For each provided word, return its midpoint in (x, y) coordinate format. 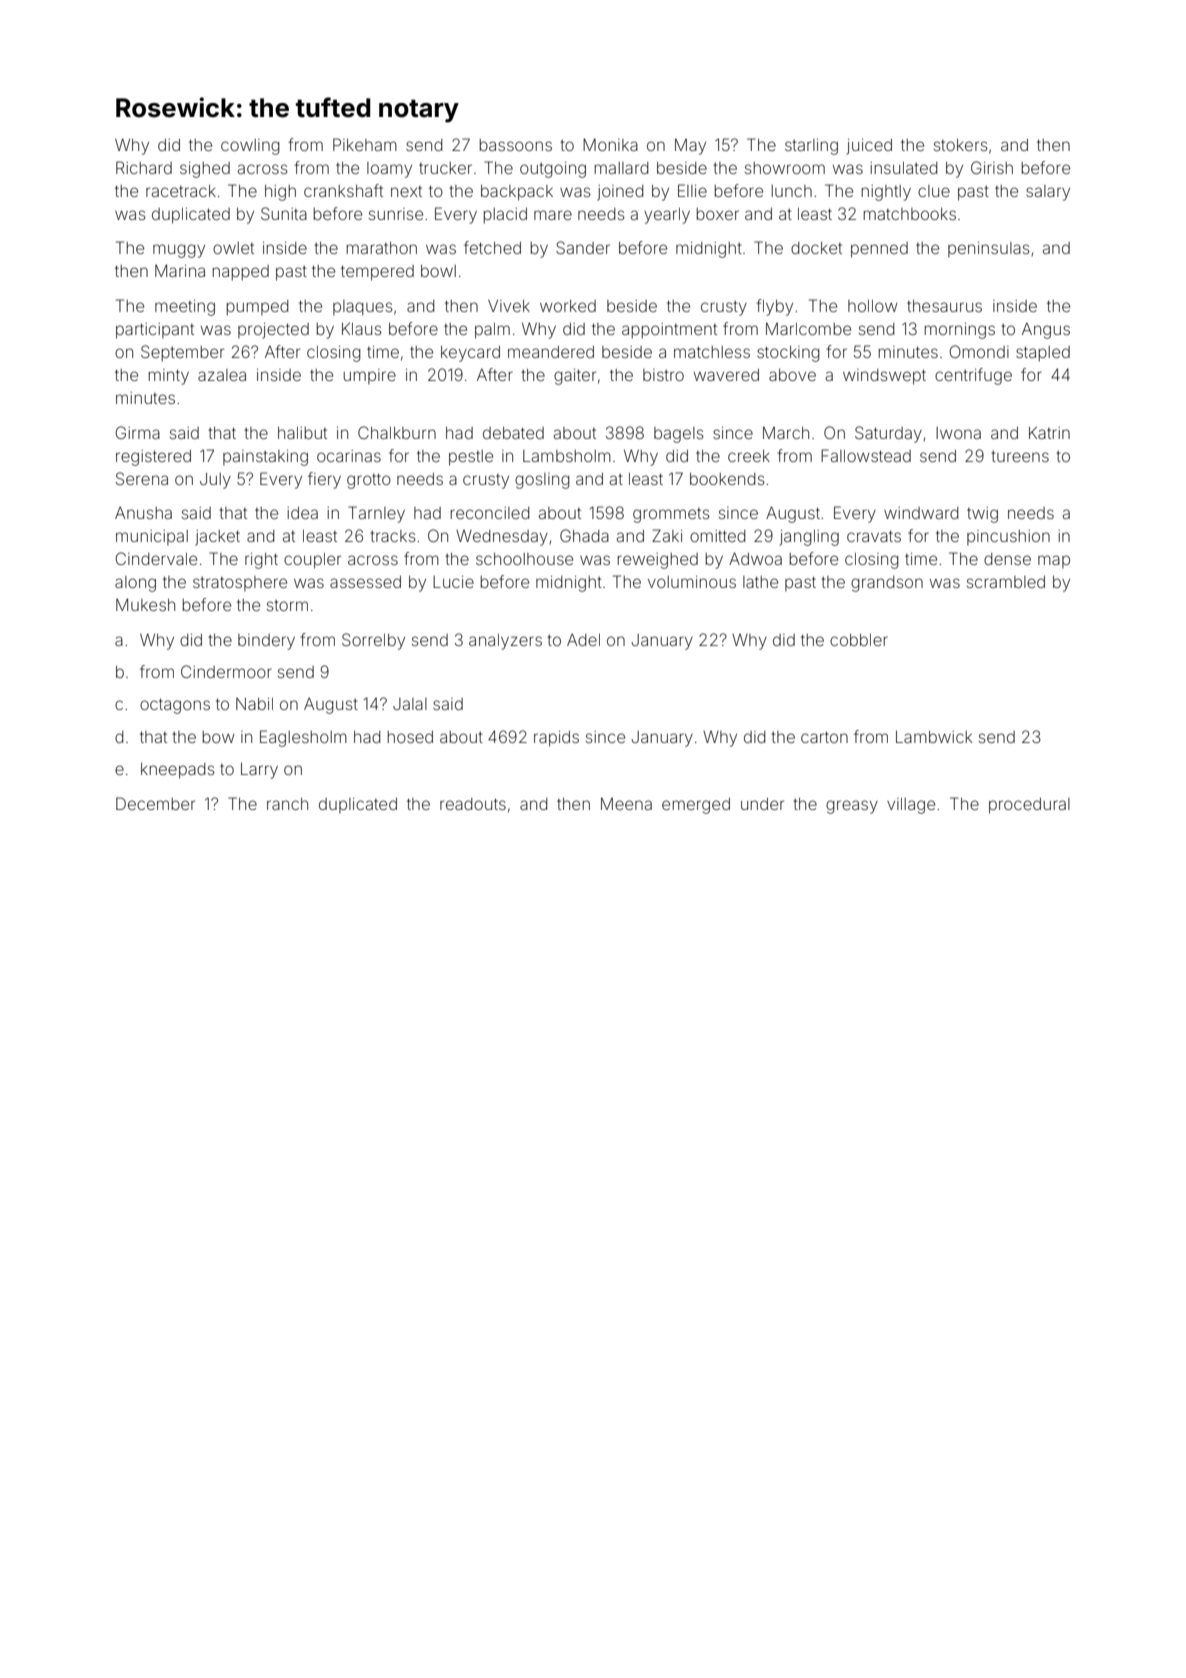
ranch (287, 804)
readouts (473, 804)
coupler (312, 561)
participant (155, 331)
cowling (250, 147)
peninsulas (989, 249)
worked (568, 306)
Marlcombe (808, 328)
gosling (542, 481)
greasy (852, 807)
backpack (517, 193)
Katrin (1049, 432)
